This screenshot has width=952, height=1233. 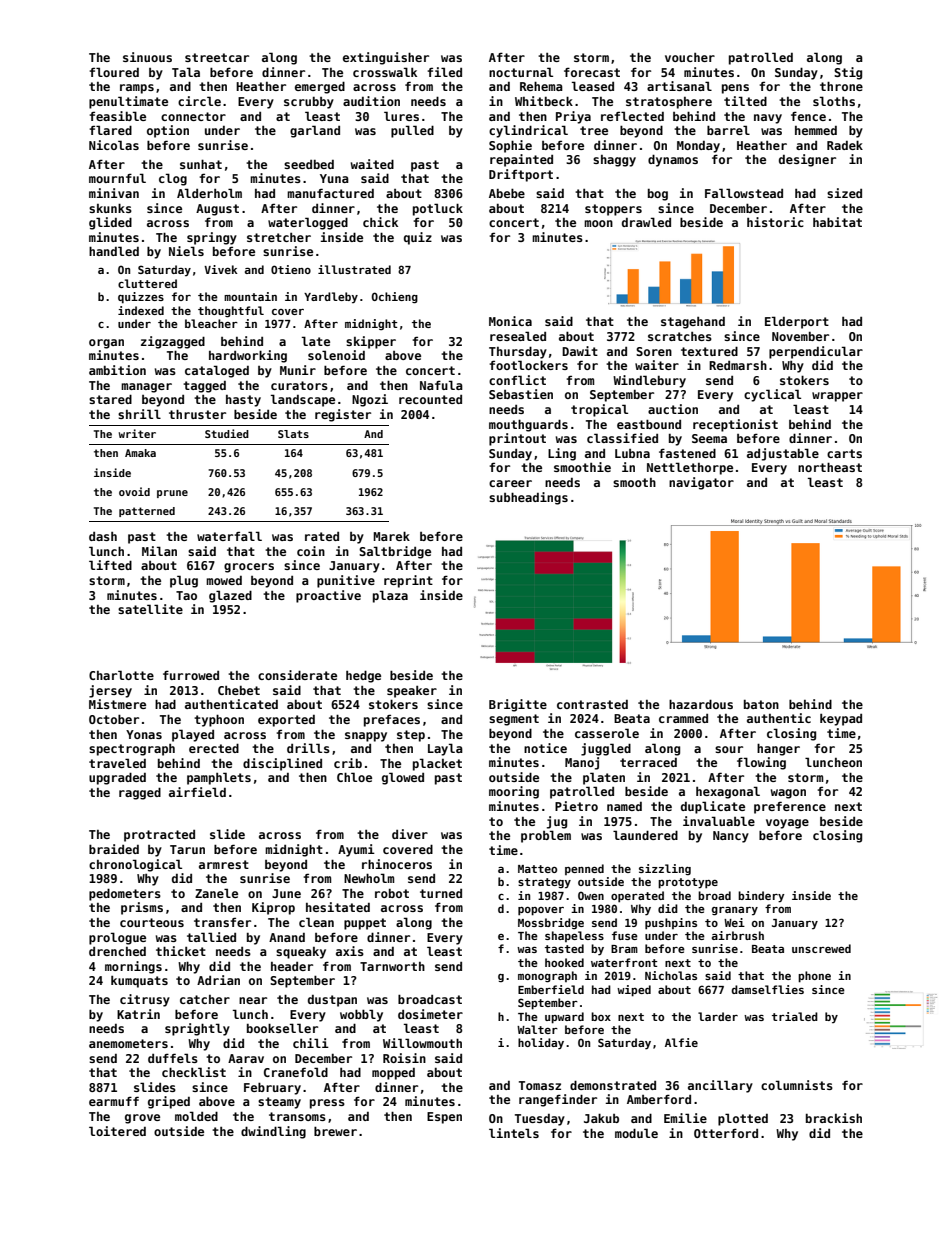 I want to click on cluttered, so click(x=147, y=283).
